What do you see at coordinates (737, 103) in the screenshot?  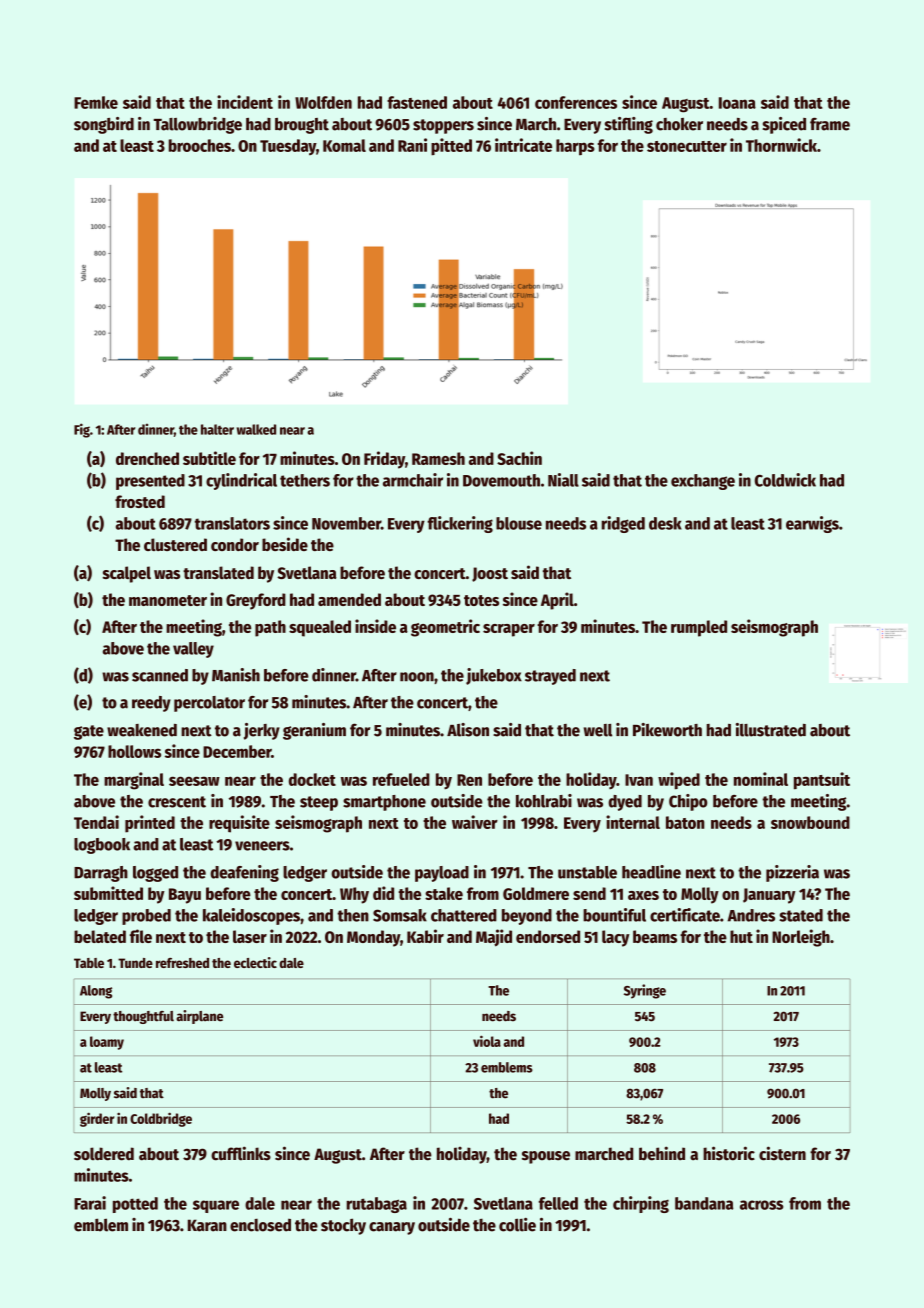 I see `Ioana` at bounding box center [737, 103].
